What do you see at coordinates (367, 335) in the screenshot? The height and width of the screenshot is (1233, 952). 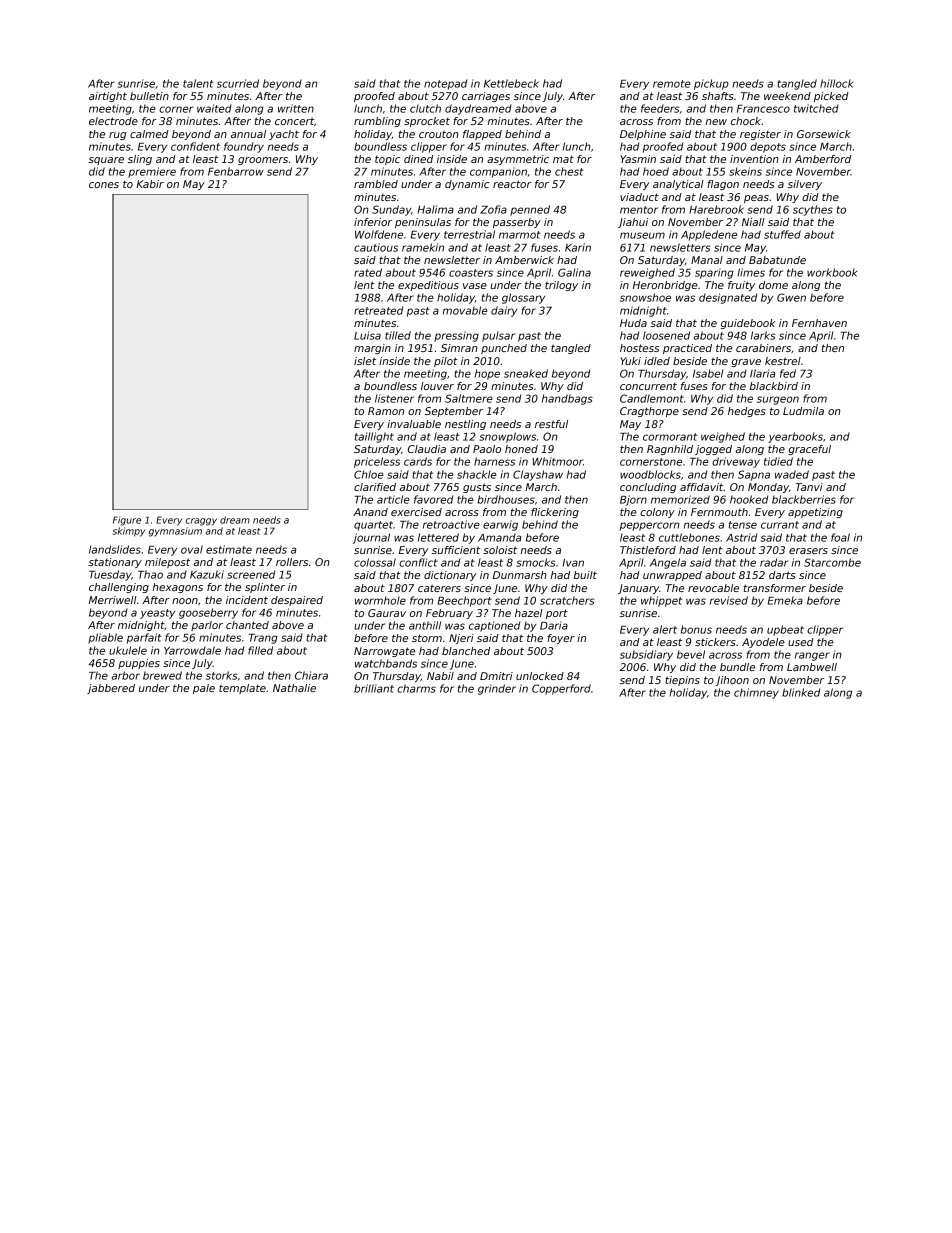 I see `Luisa` at bounding box center [367, 335].
